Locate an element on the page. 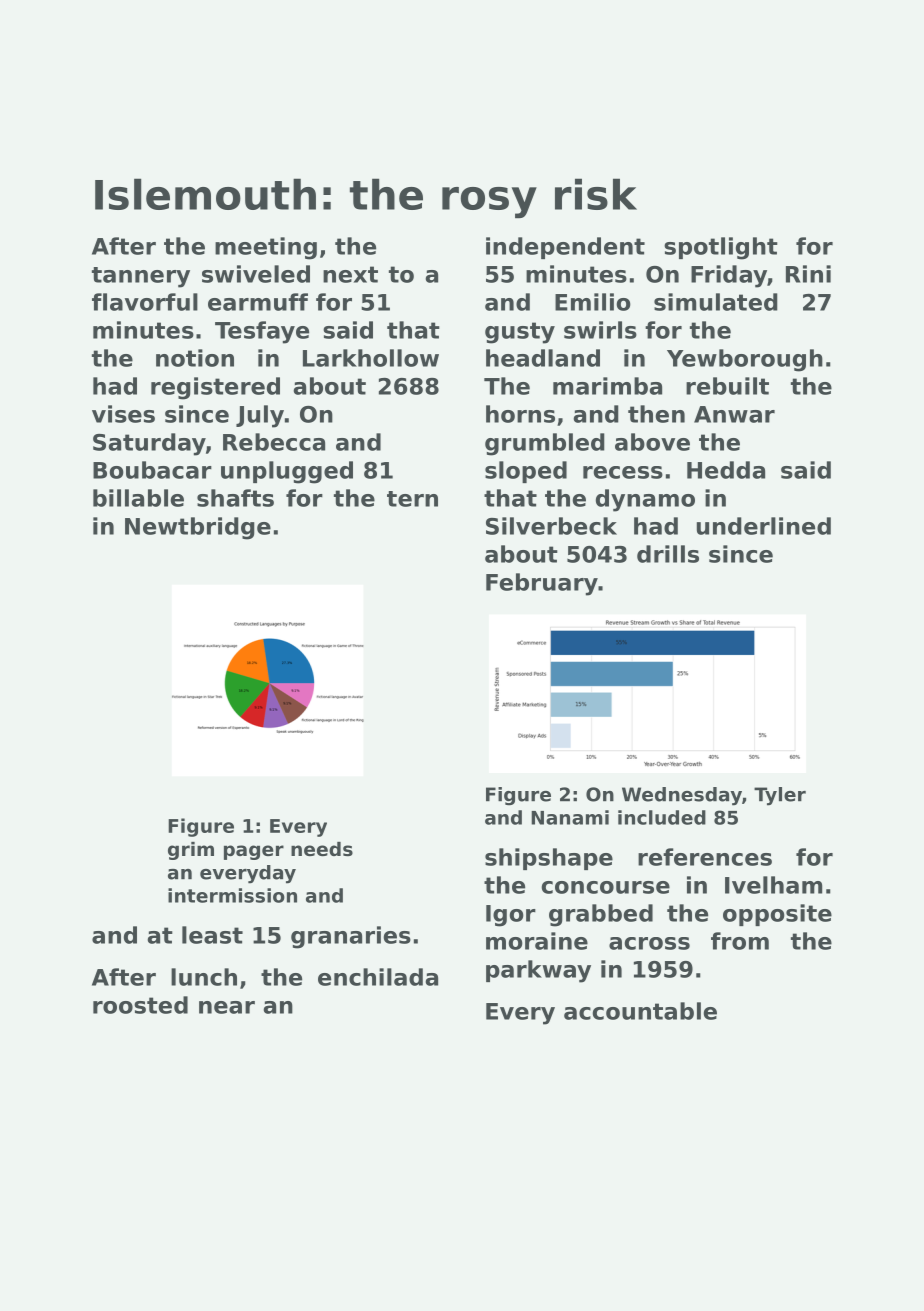  parkway is located at coordinates (538, 971).
